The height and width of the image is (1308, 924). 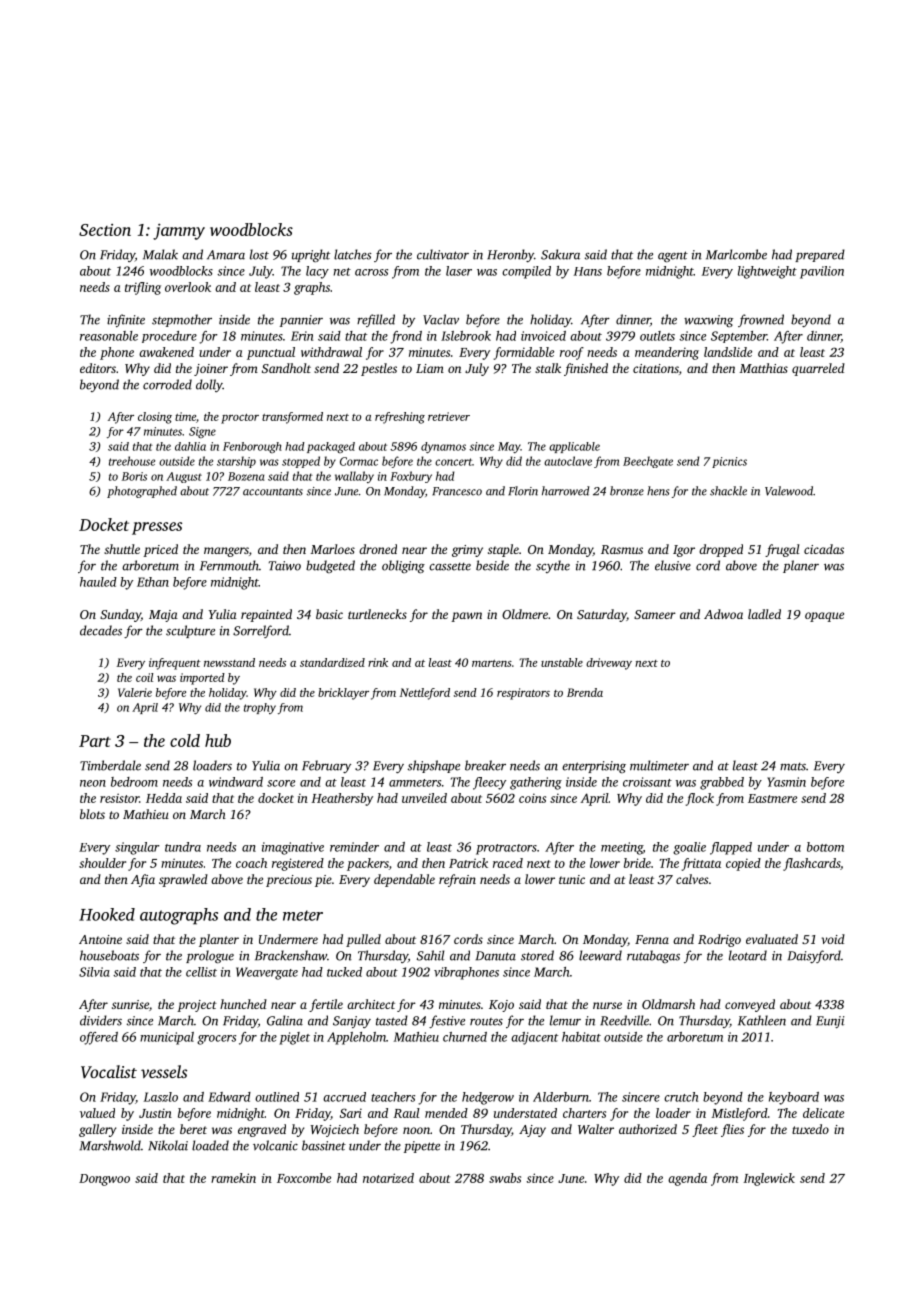 I want to click on newsstand, so click(x=229, y=662).
